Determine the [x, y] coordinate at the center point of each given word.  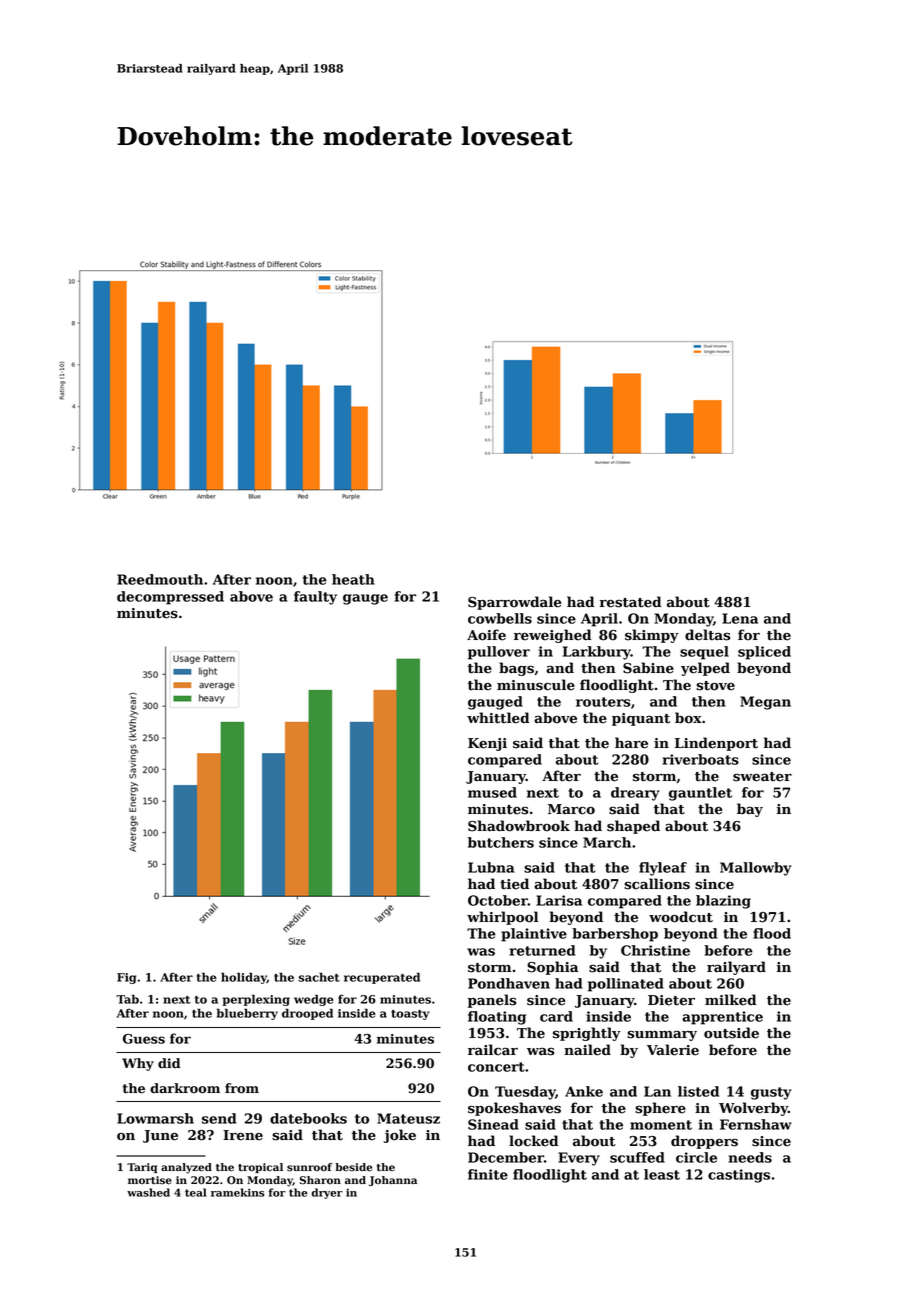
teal [196, 1192]
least [662, 1174]
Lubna [491, 867]
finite [488, 1174]
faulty [315, 598]
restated [630, 602]
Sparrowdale [514, 603]
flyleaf [663, 869]
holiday [244, 978]
